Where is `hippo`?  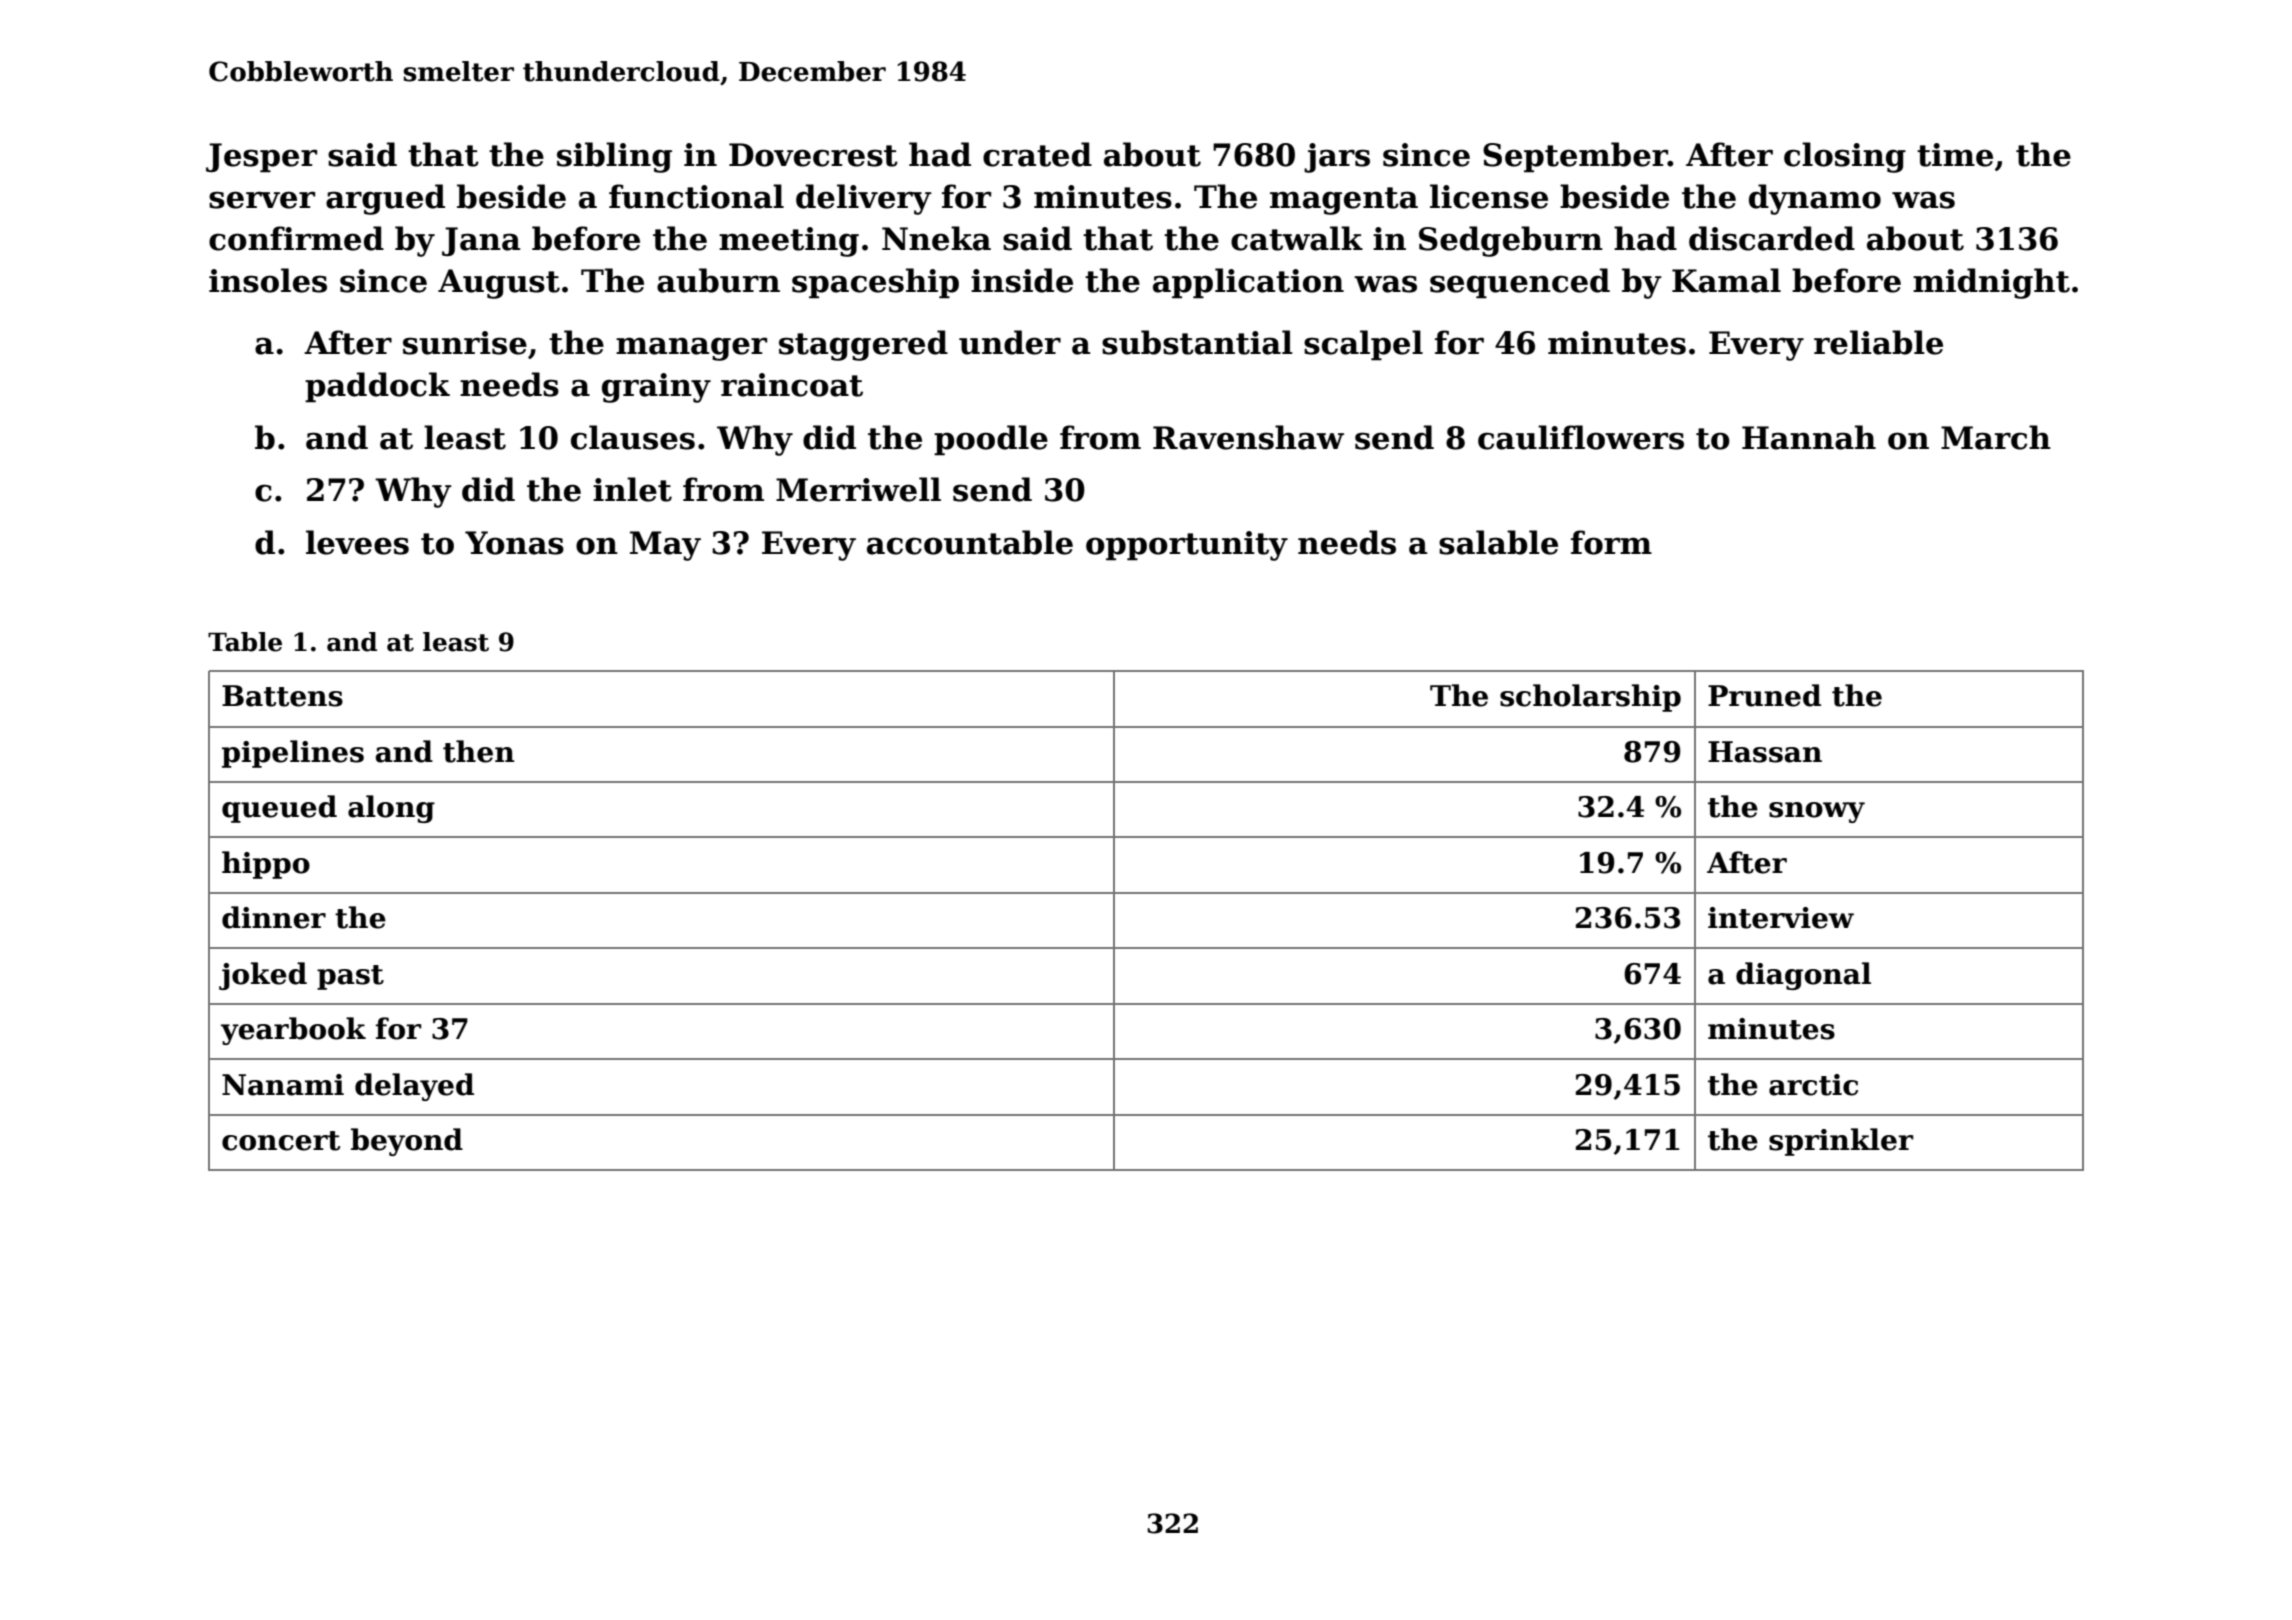
hippo is located at coordinates (266, 865).
